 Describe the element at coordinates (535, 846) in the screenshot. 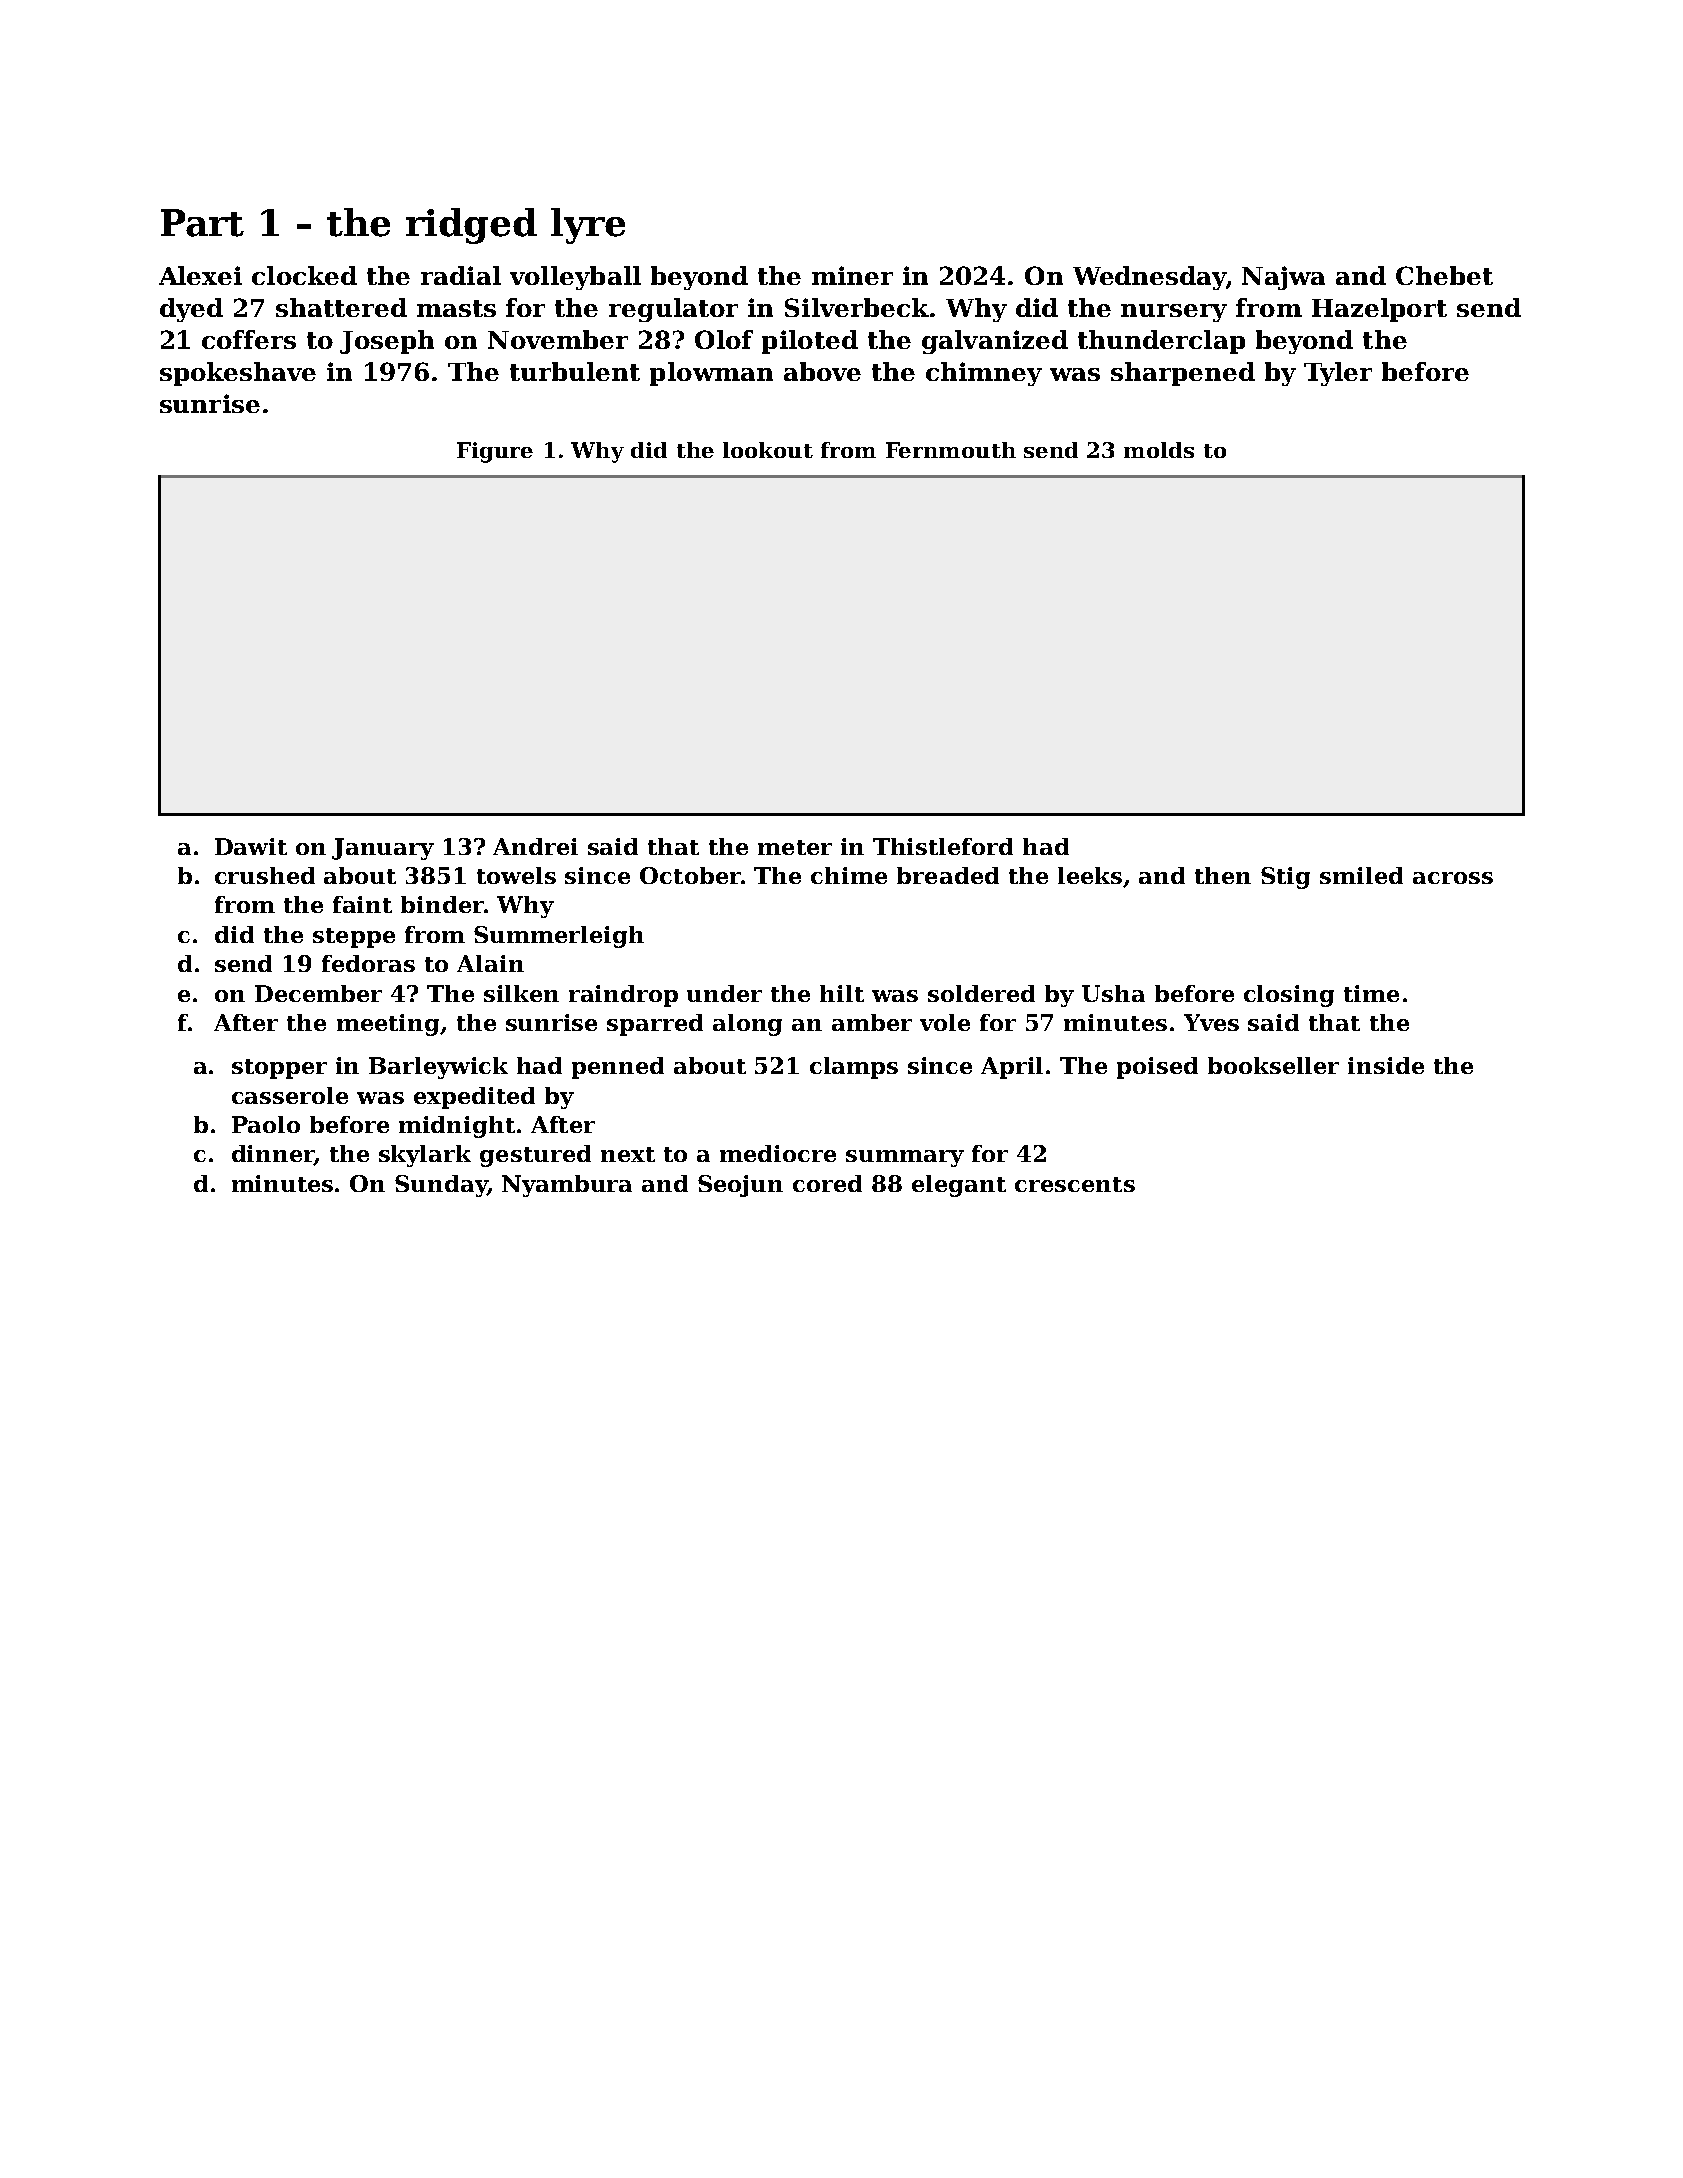

I see `Andrei` at that location.
